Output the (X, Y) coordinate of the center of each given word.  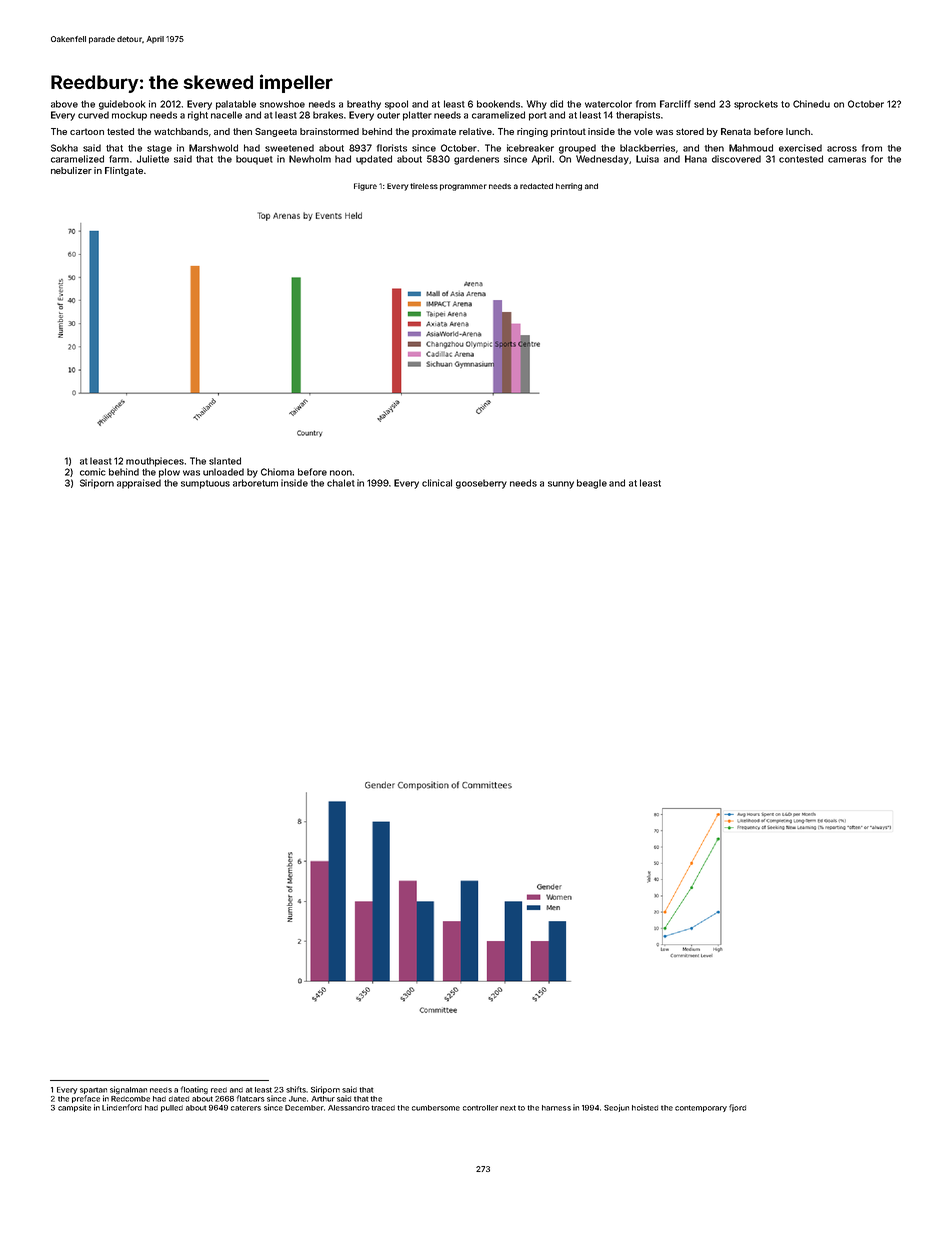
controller (480, 1108)
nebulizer (71, 170)
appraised (139, 484)
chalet (341, 483)
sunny (561, 485)
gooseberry (481, 484)
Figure (365, 187)
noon (341, 473)
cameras (847, 160)
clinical (437, 483)
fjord (737, 1108)
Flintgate (124, 171)
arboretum (255, 483)
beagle (592, 484)
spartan (93, 1090)
